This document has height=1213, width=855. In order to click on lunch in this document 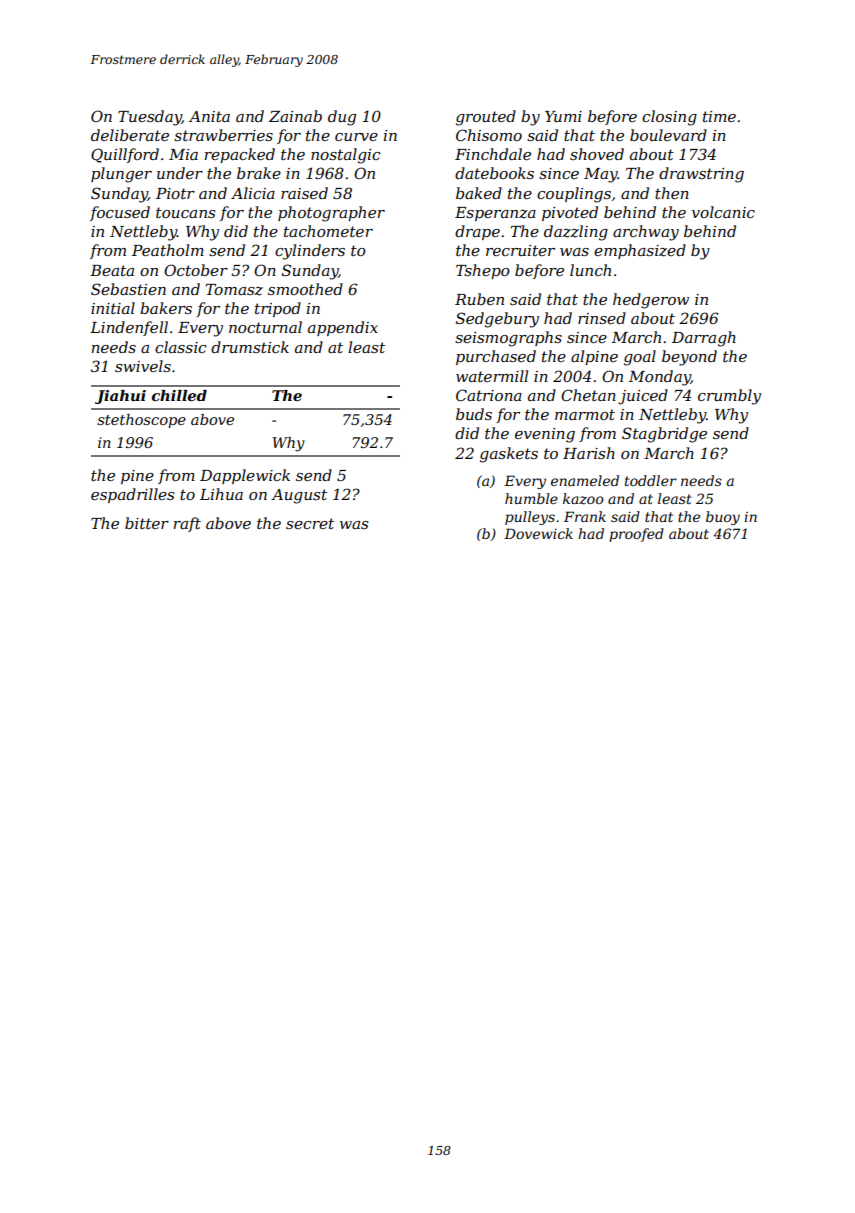, I will do `click(590, 270)`.
